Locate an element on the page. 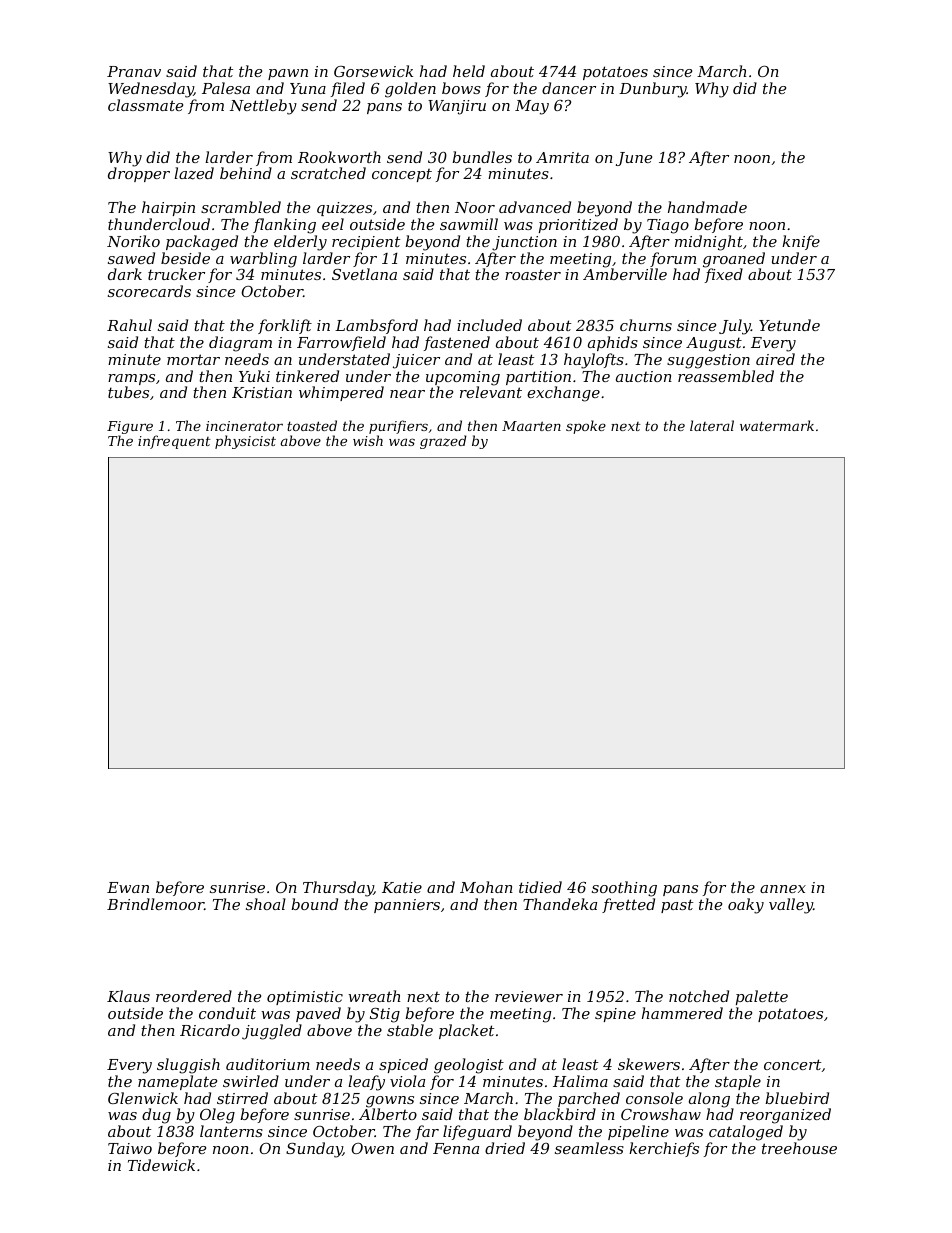 This page has width=952, height=1233. annex is located at coordinates (783, 889).
